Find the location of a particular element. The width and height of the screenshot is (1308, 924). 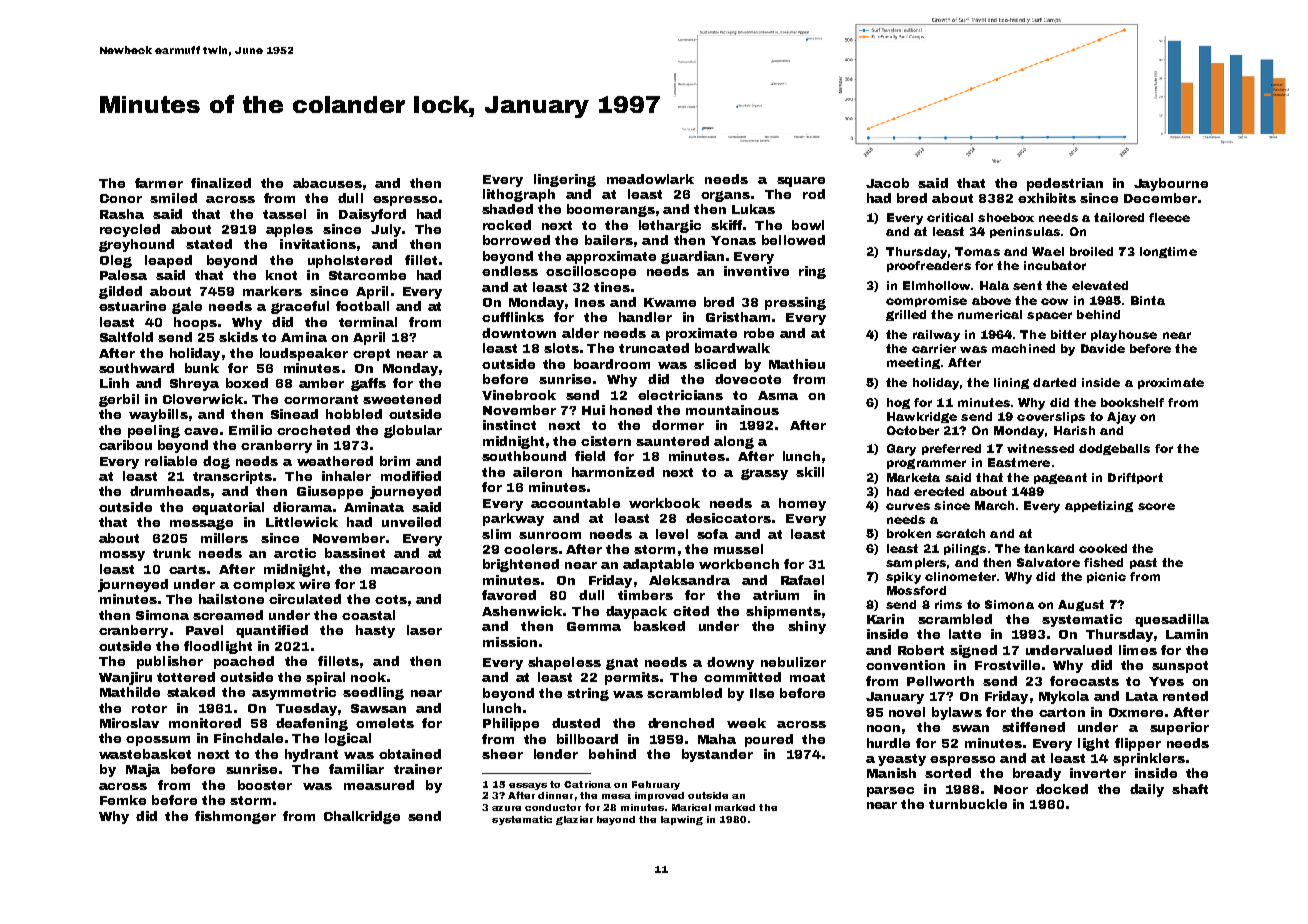

mission is located at coordinates (510, 642).
